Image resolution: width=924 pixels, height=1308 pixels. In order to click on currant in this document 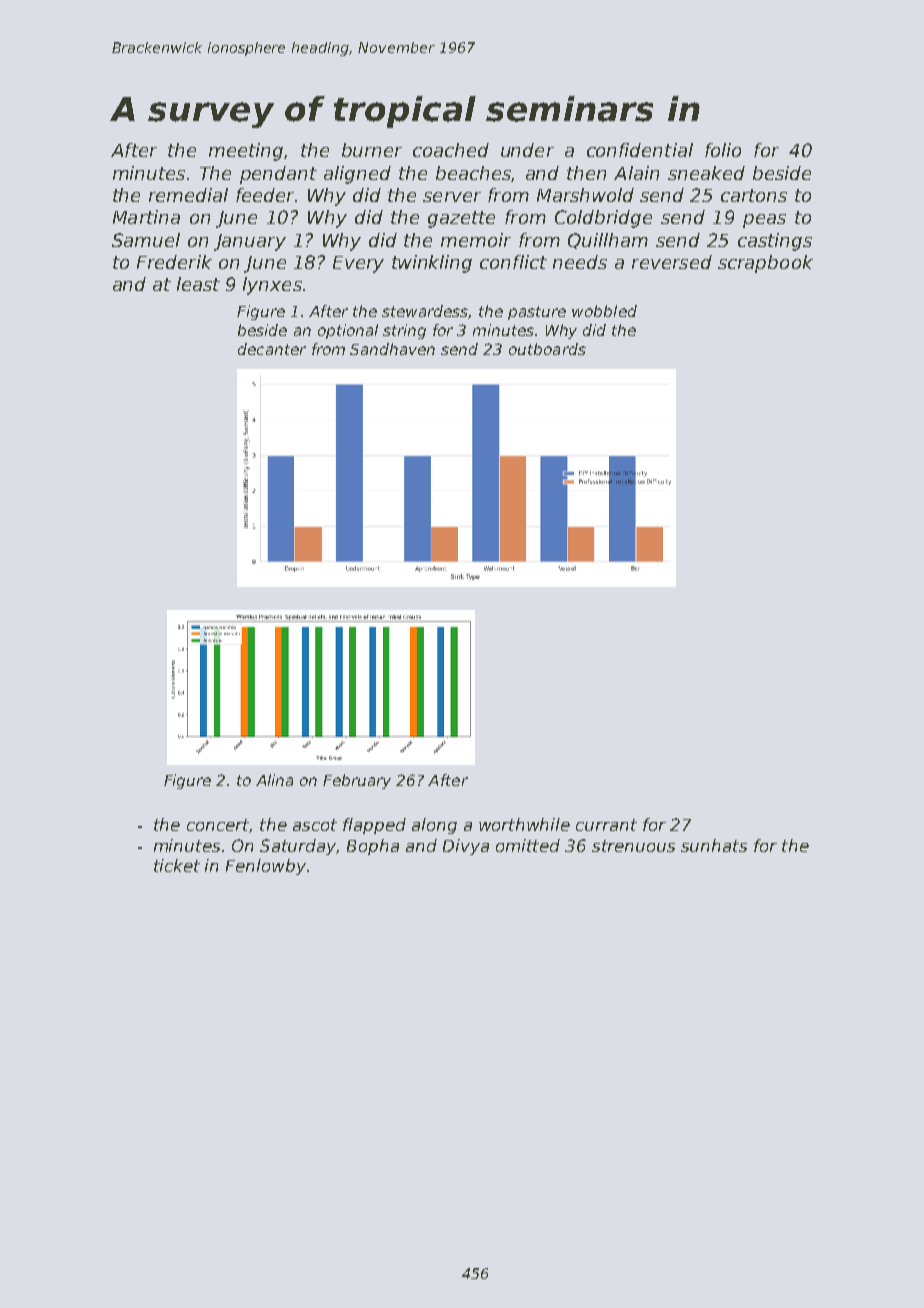, I will do `click(606, 825)`.
